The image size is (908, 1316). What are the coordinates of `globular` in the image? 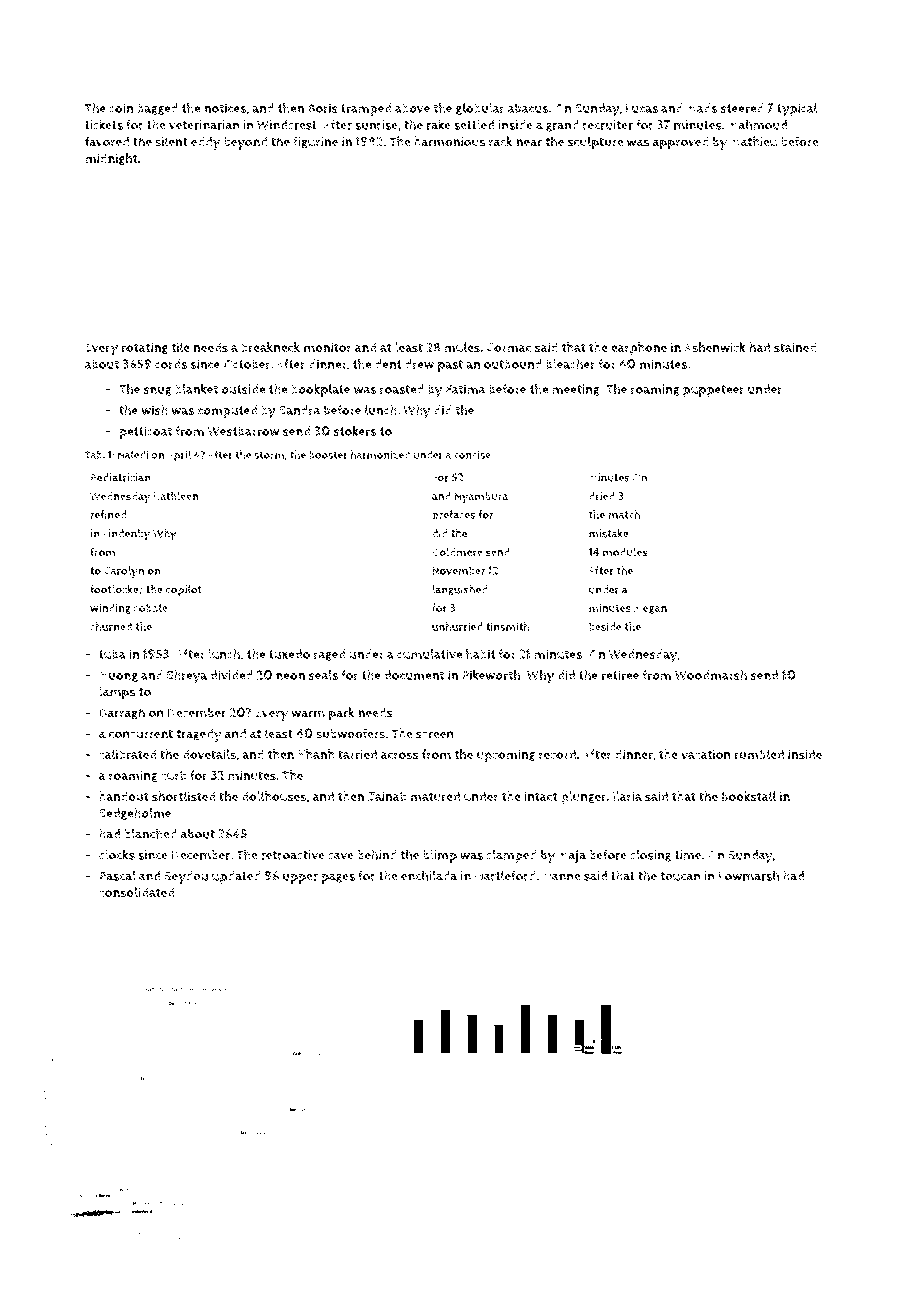 It's located at (480, 109).
